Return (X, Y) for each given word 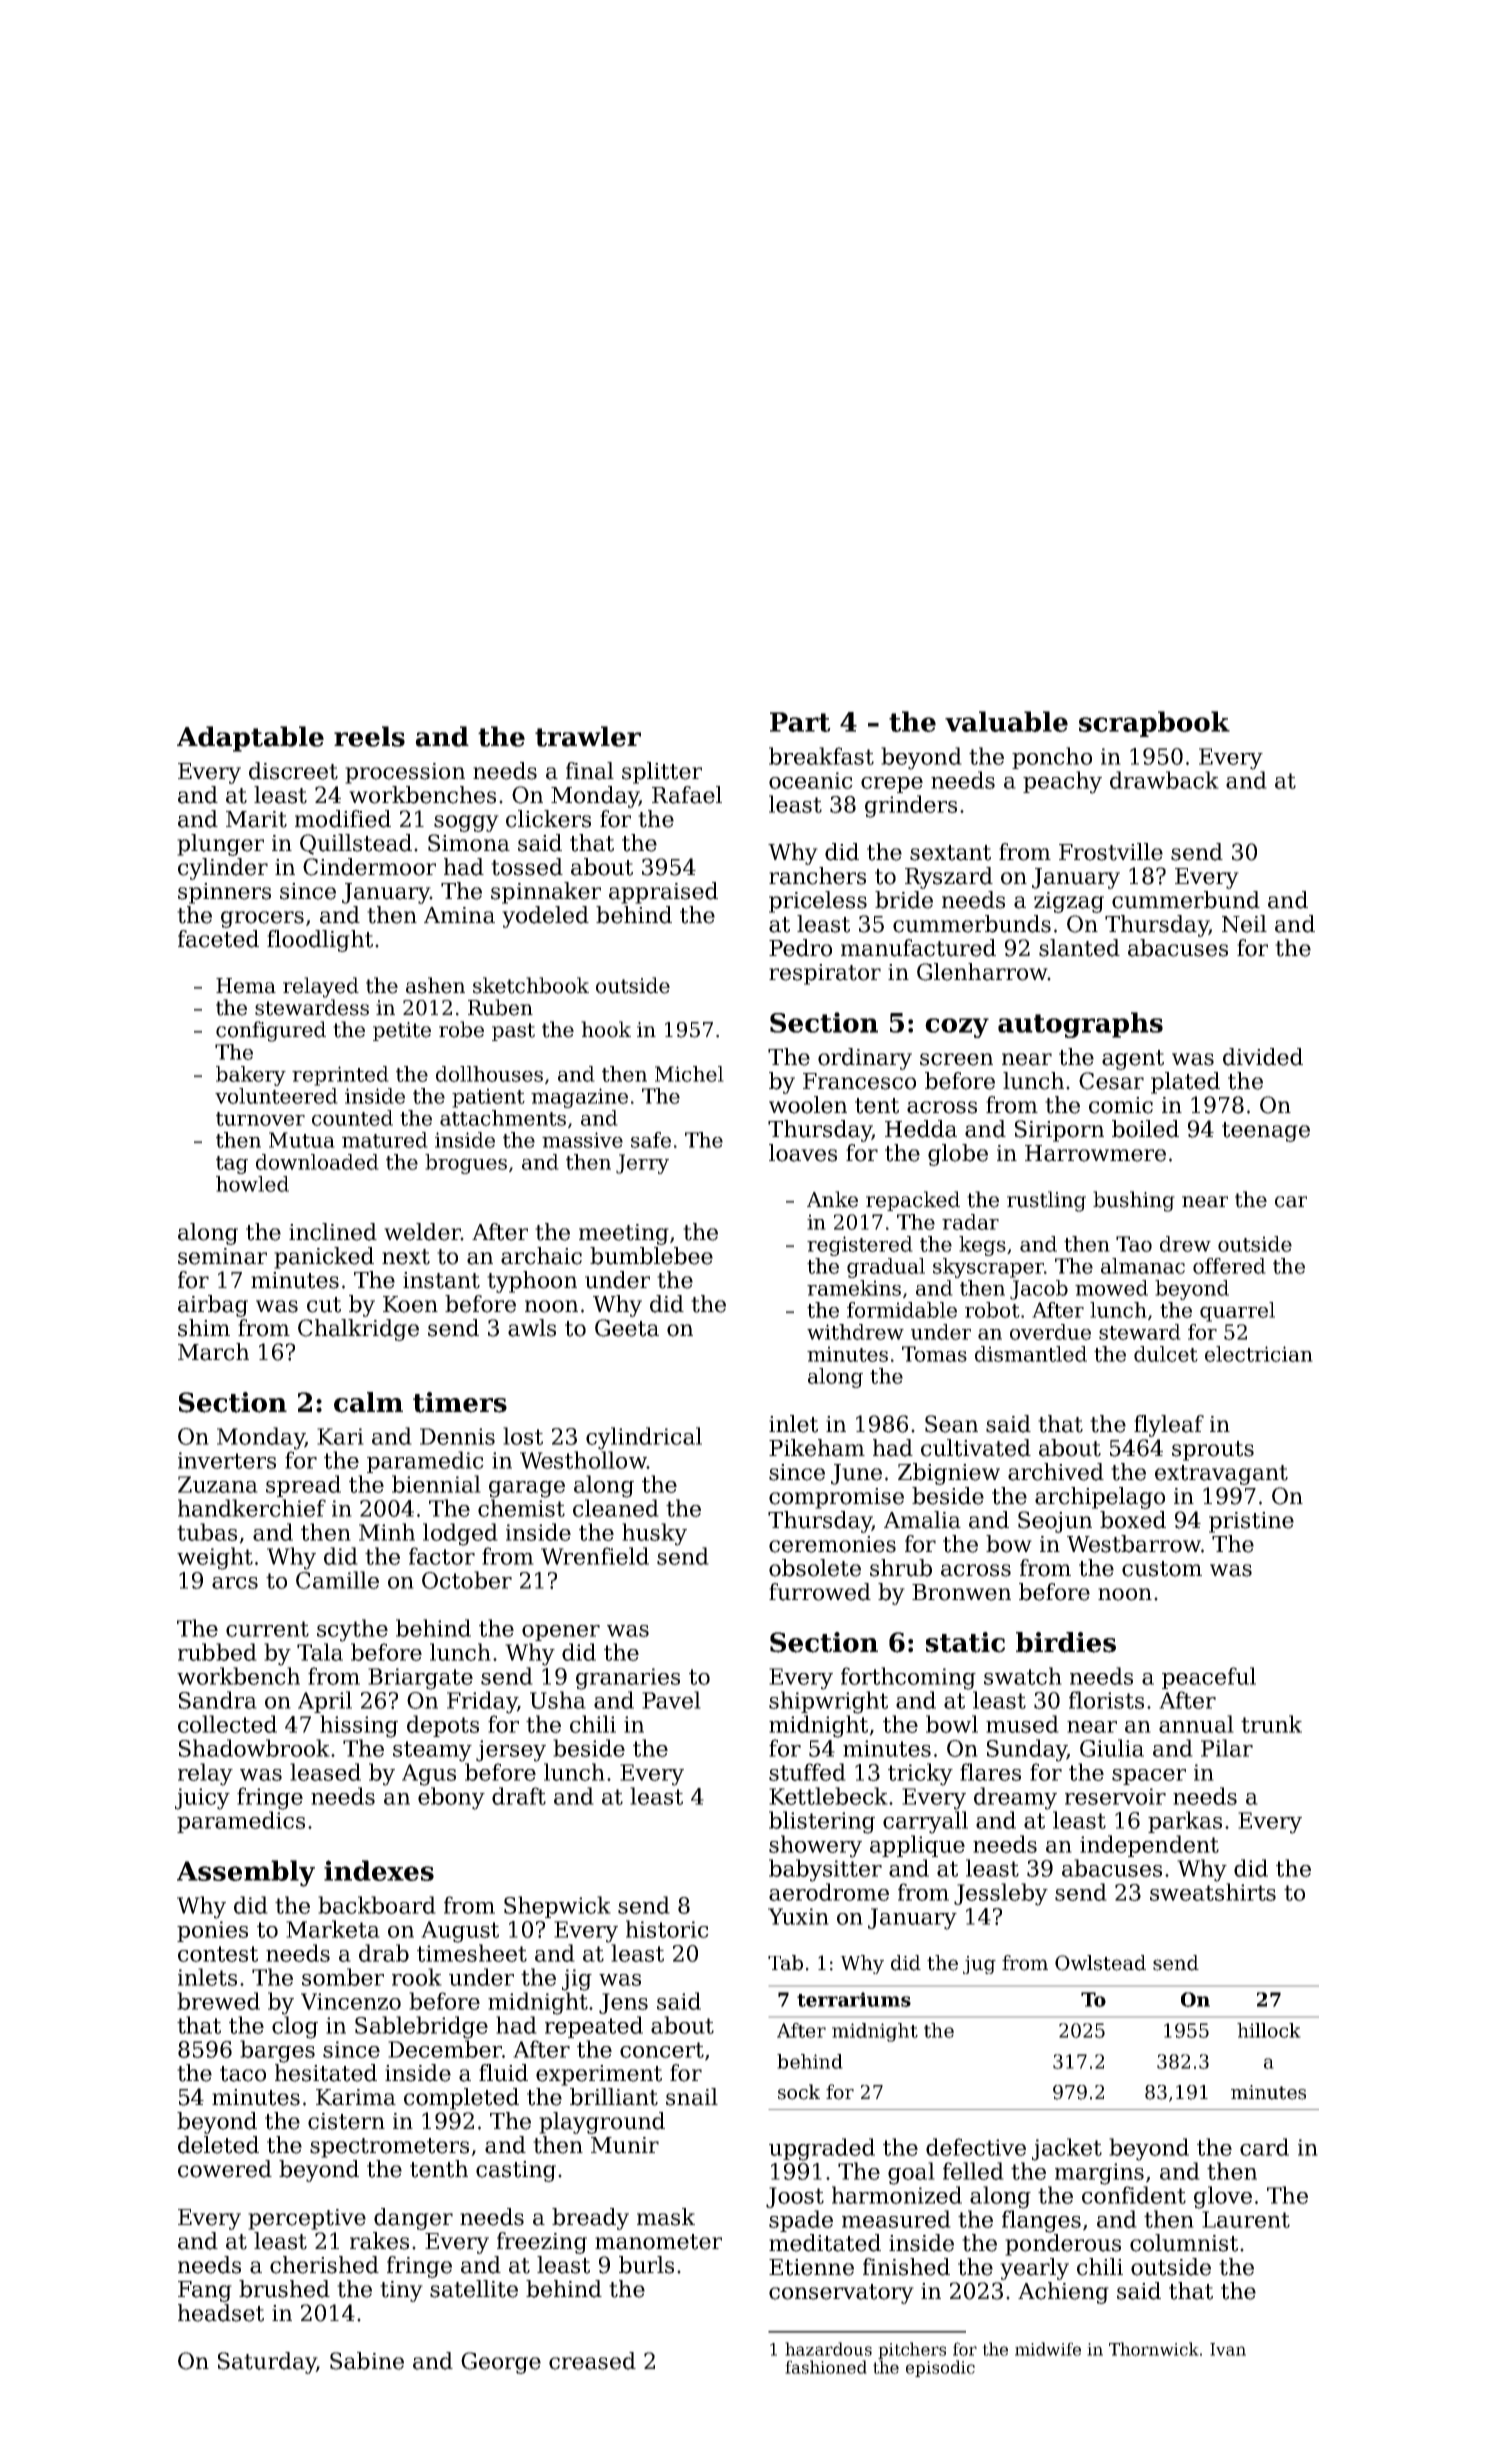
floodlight (320, 941)
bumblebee (651, 1256)
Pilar (1227, 1748)
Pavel (671, 1700)
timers (460, 1402)
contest (218, 1954)
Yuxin (798, 1916)
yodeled (545, 917)
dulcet (1166, 1354)
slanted (1079, 948)
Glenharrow (982, 972)
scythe (352, 1630)
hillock (1269, 2030)
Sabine (367, 2361)
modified (343, 819)
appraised (663, 893)
